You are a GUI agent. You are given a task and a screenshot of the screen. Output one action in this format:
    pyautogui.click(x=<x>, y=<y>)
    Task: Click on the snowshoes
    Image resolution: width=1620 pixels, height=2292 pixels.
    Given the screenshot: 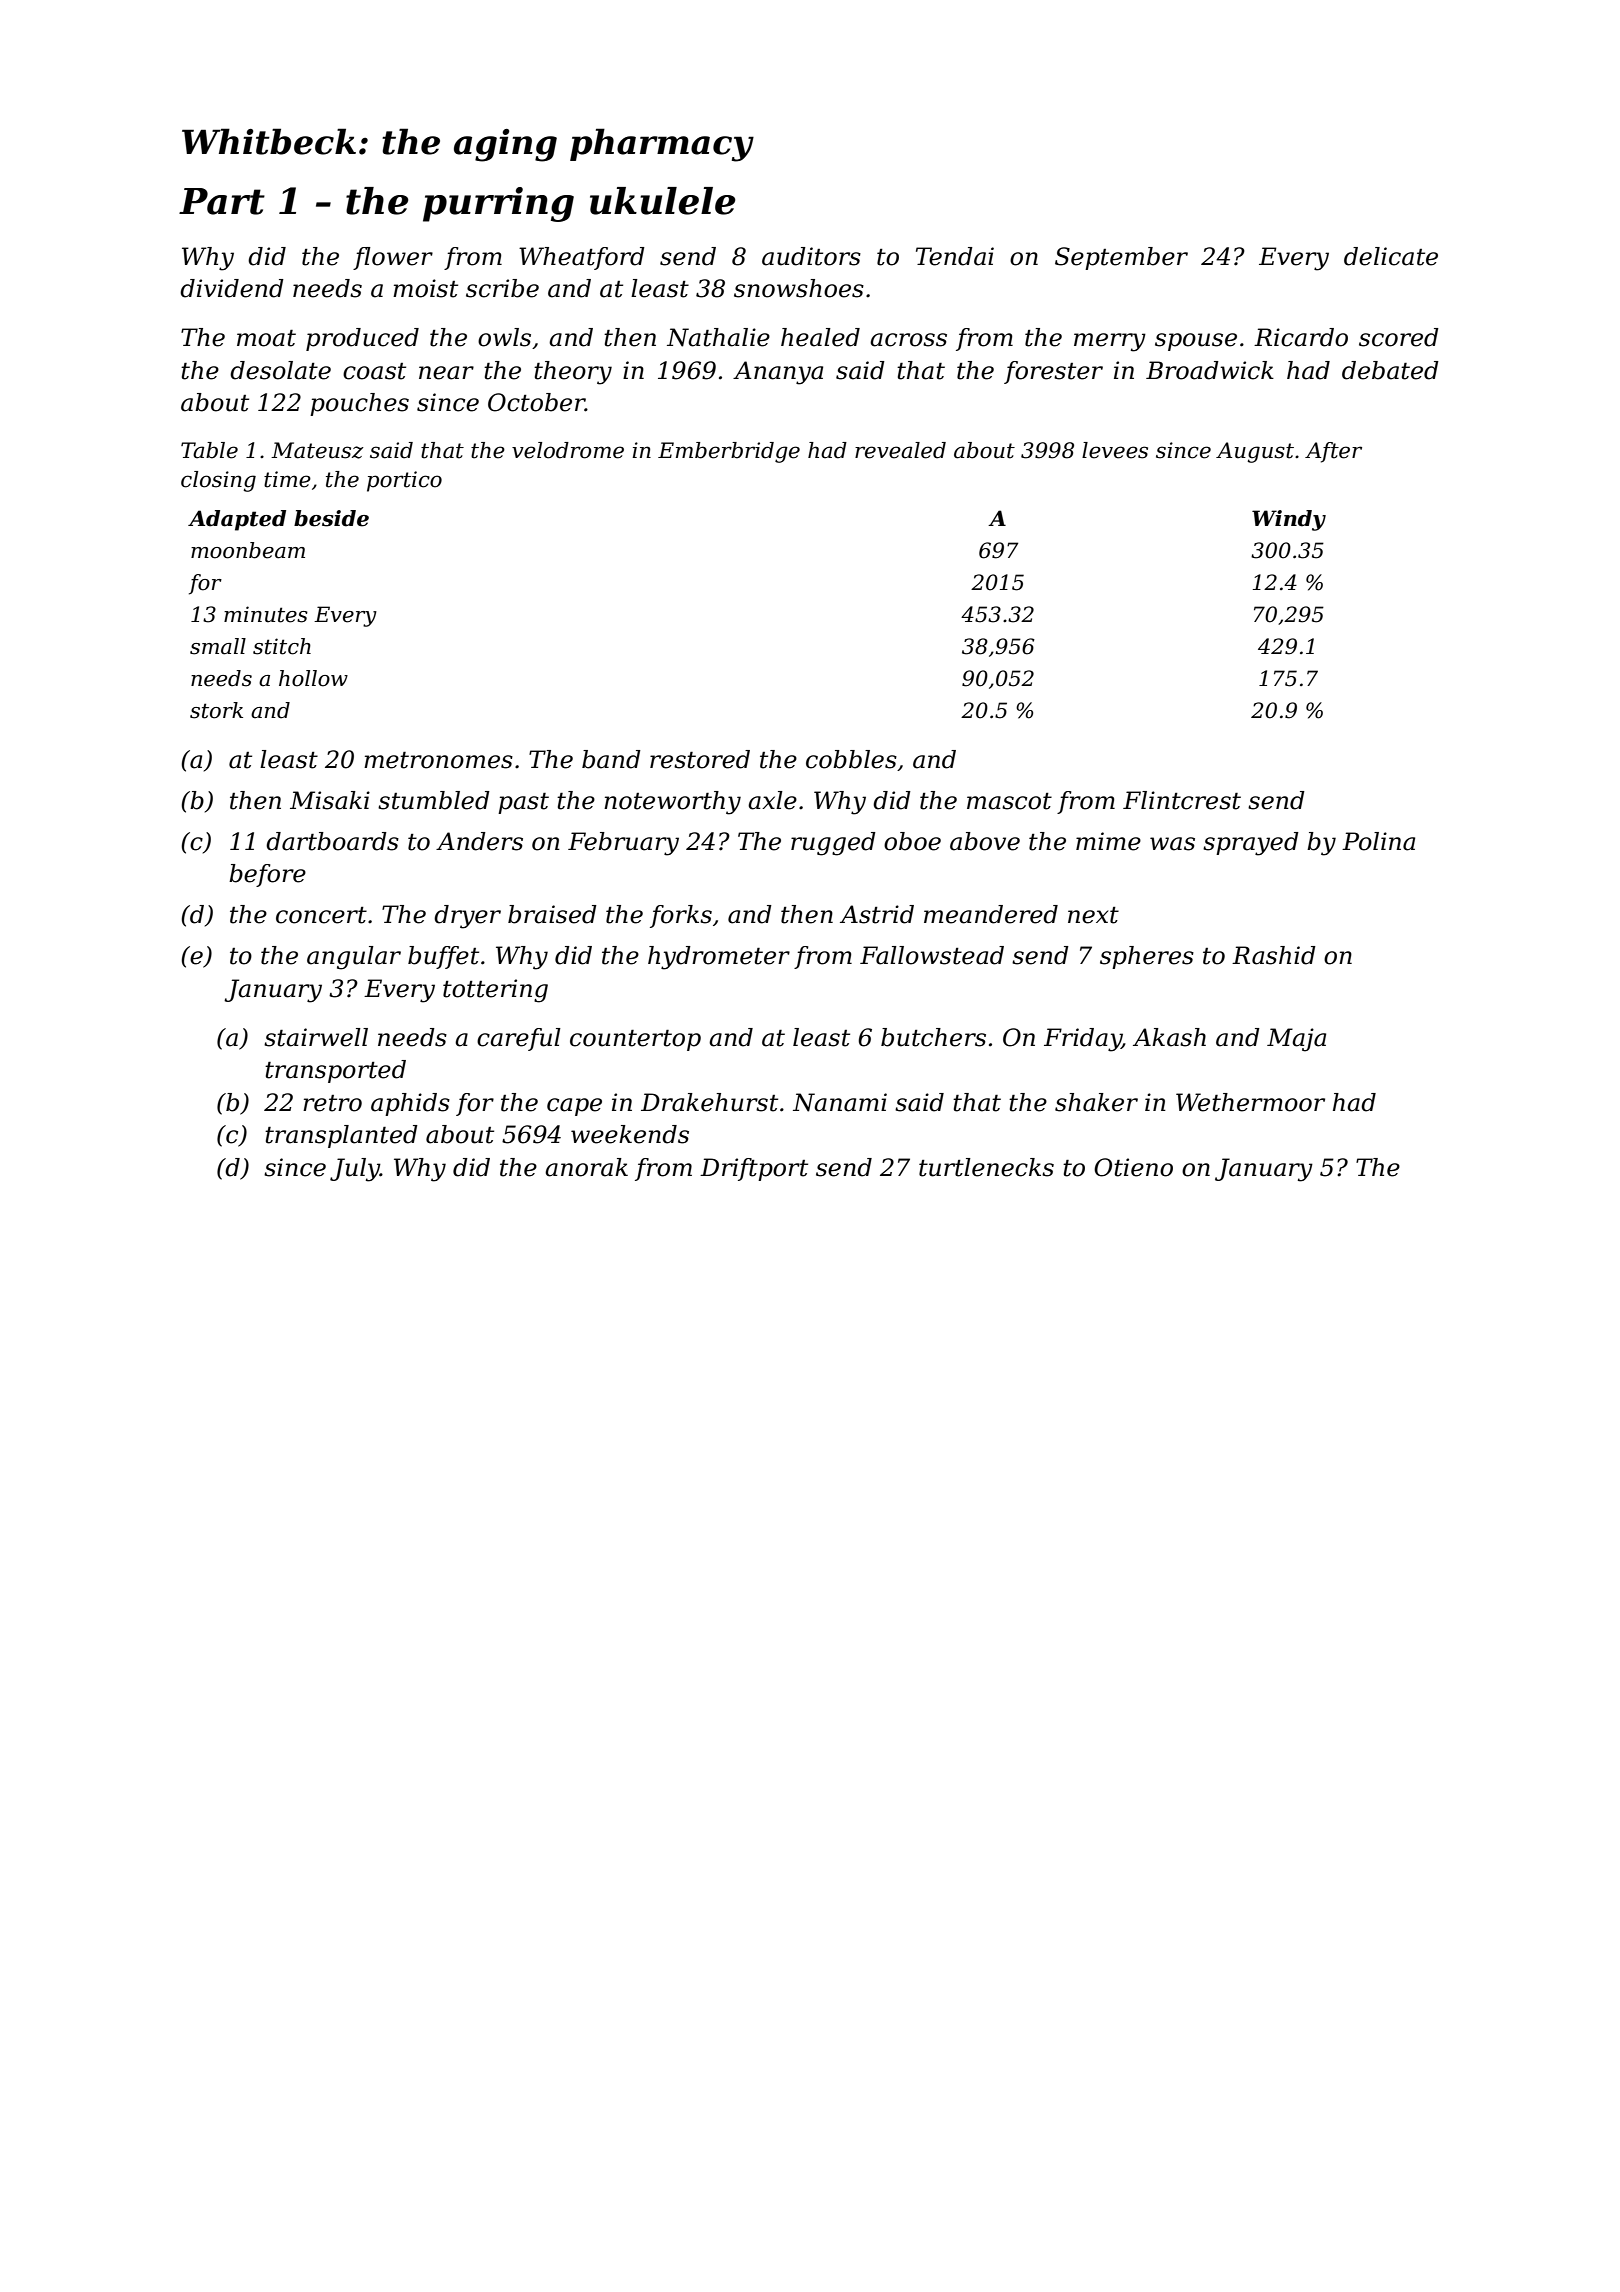 What is the action you would take?
    pyautogui.click(x=799, y=288)
